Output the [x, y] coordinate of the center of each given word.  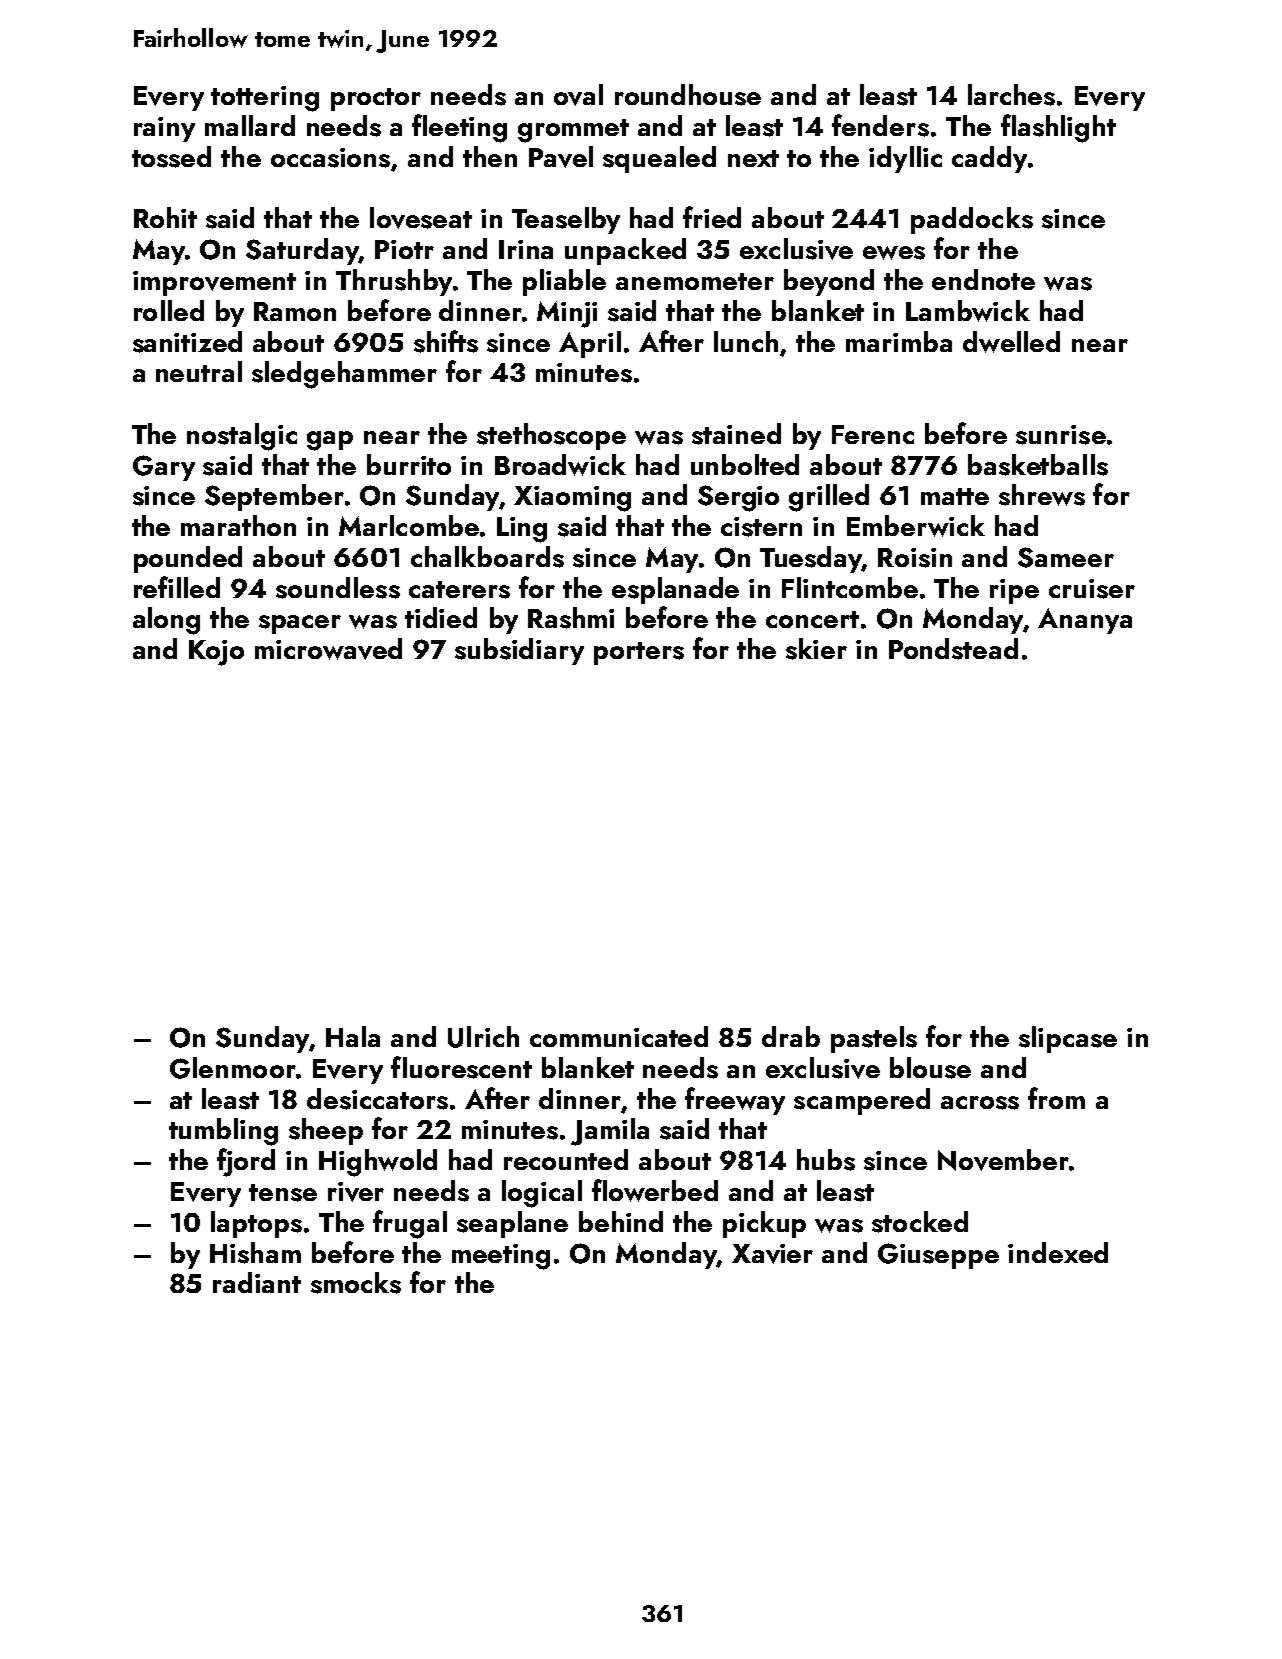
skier [816, 649]
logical [542, 1194]
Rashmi [571, 618]
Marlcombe [409, 525]
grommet [573, 131]
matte [955, 496]
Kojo [216, 653]
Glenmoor [233, 1068]
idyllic [905, 159]
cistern [761, 527]
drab [791, 1036]
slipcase [1068, 1039]
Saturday [302, 251]
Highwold [378, 1163]
